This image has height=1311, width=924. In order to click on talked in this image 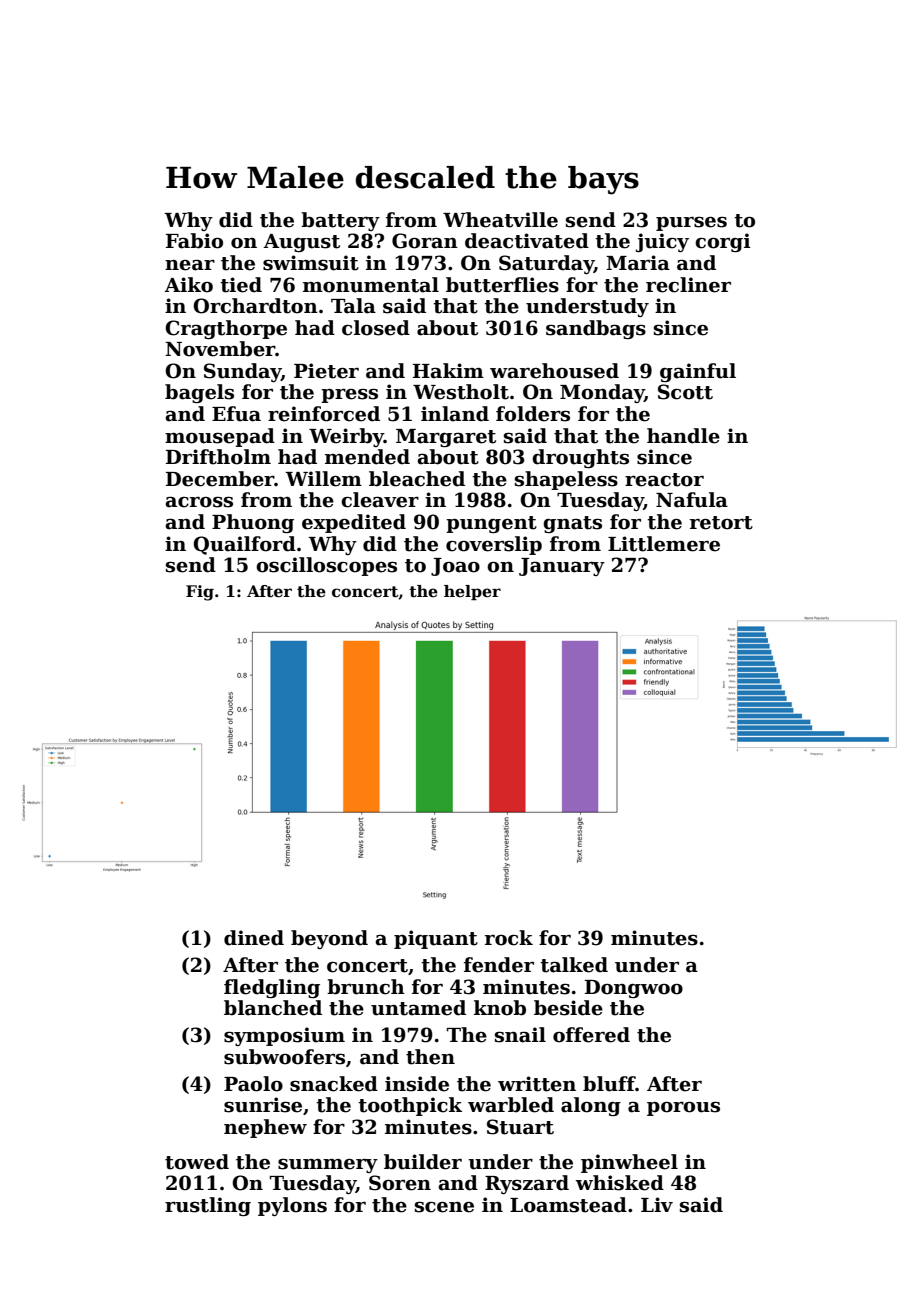, I will do `click(574, 965)`.
